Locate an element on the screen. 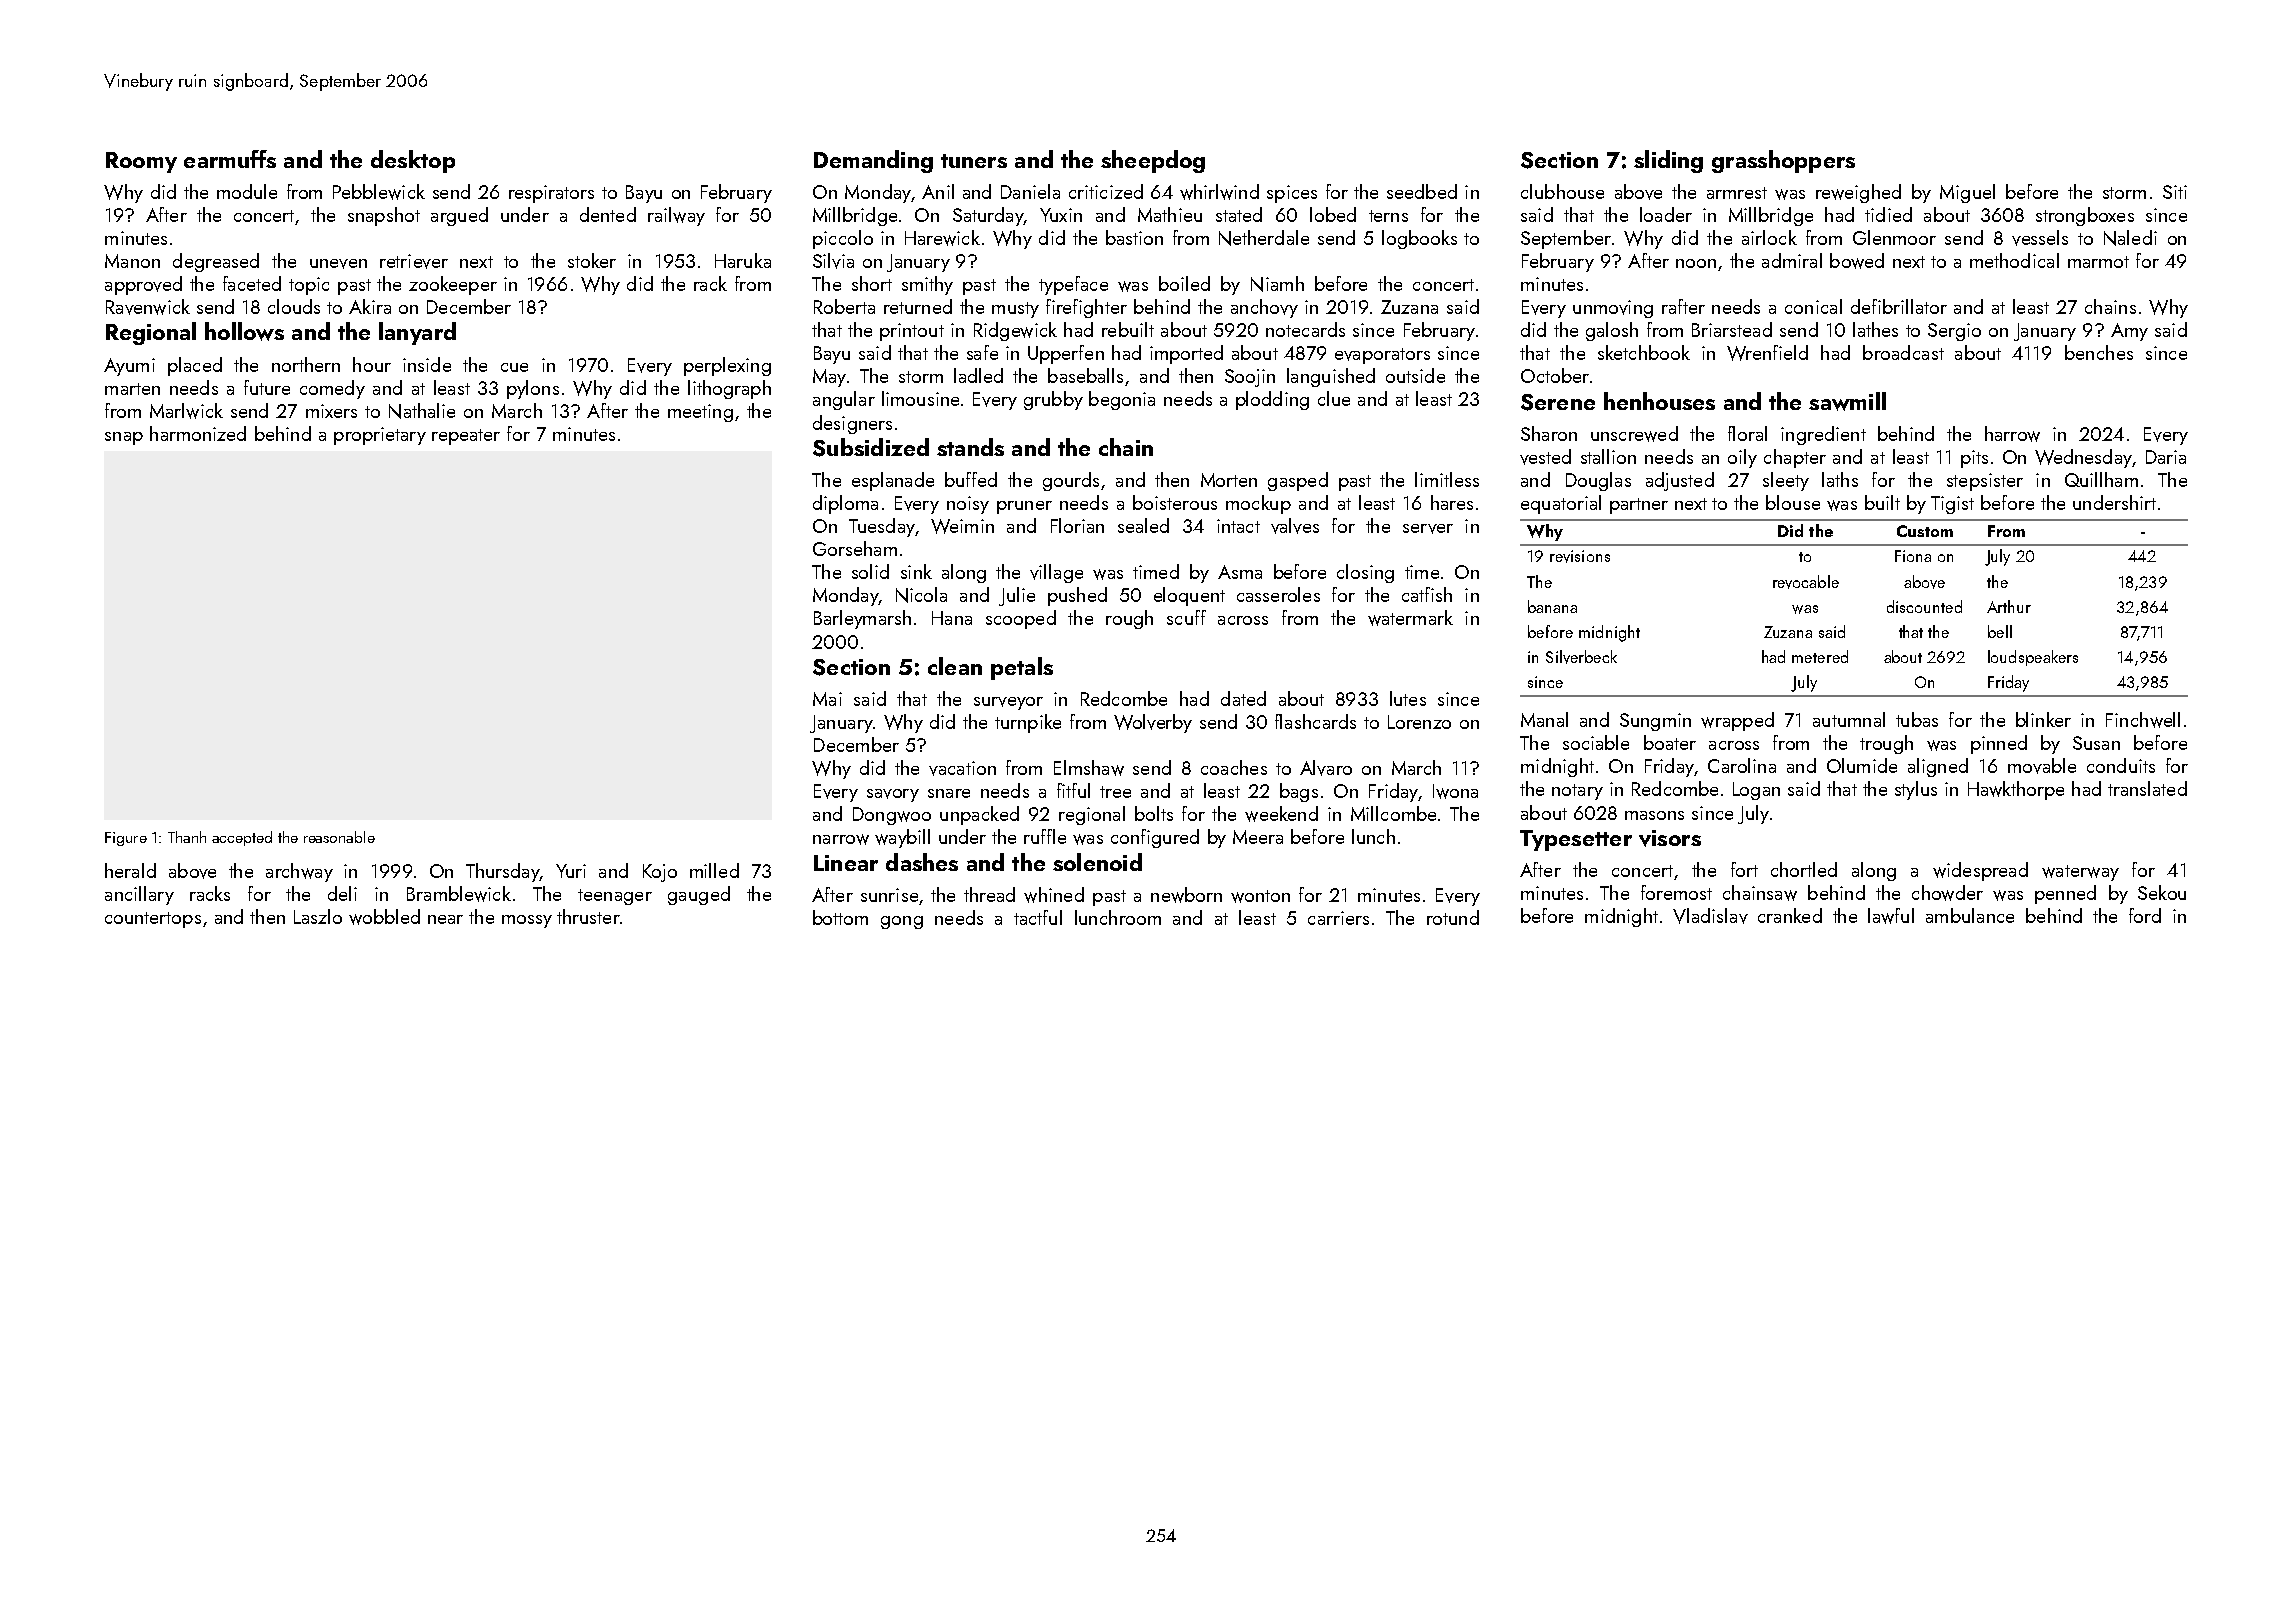  benches is located at coordinates (2099, 352).
